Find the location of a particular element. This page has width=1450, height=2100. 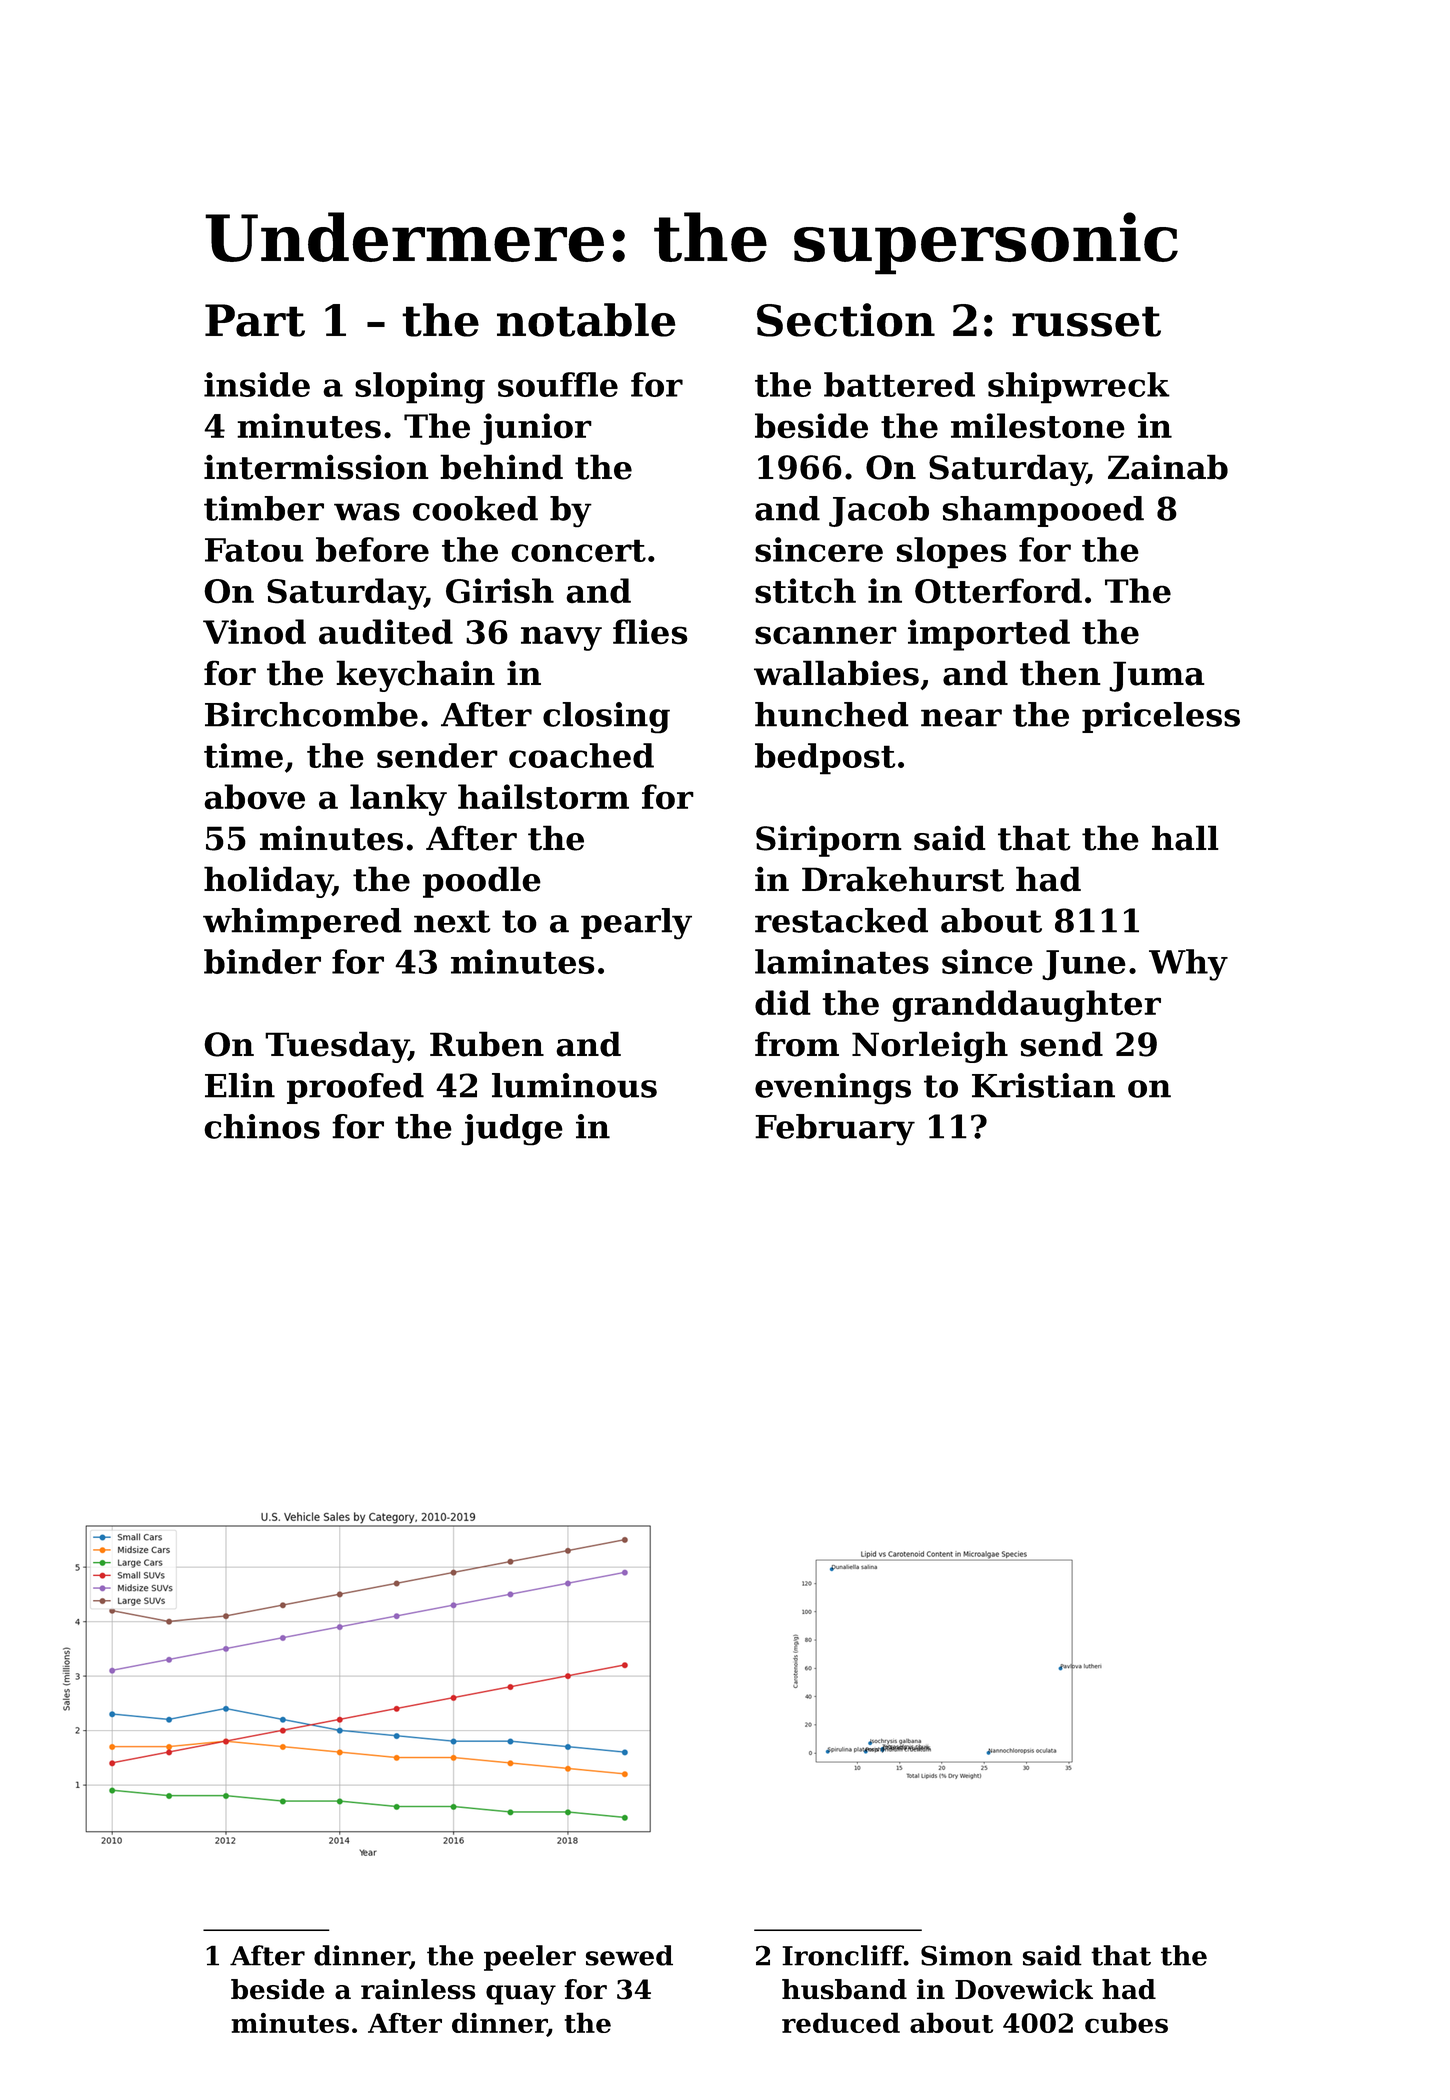

Section is located at coordinates (846, 320).
